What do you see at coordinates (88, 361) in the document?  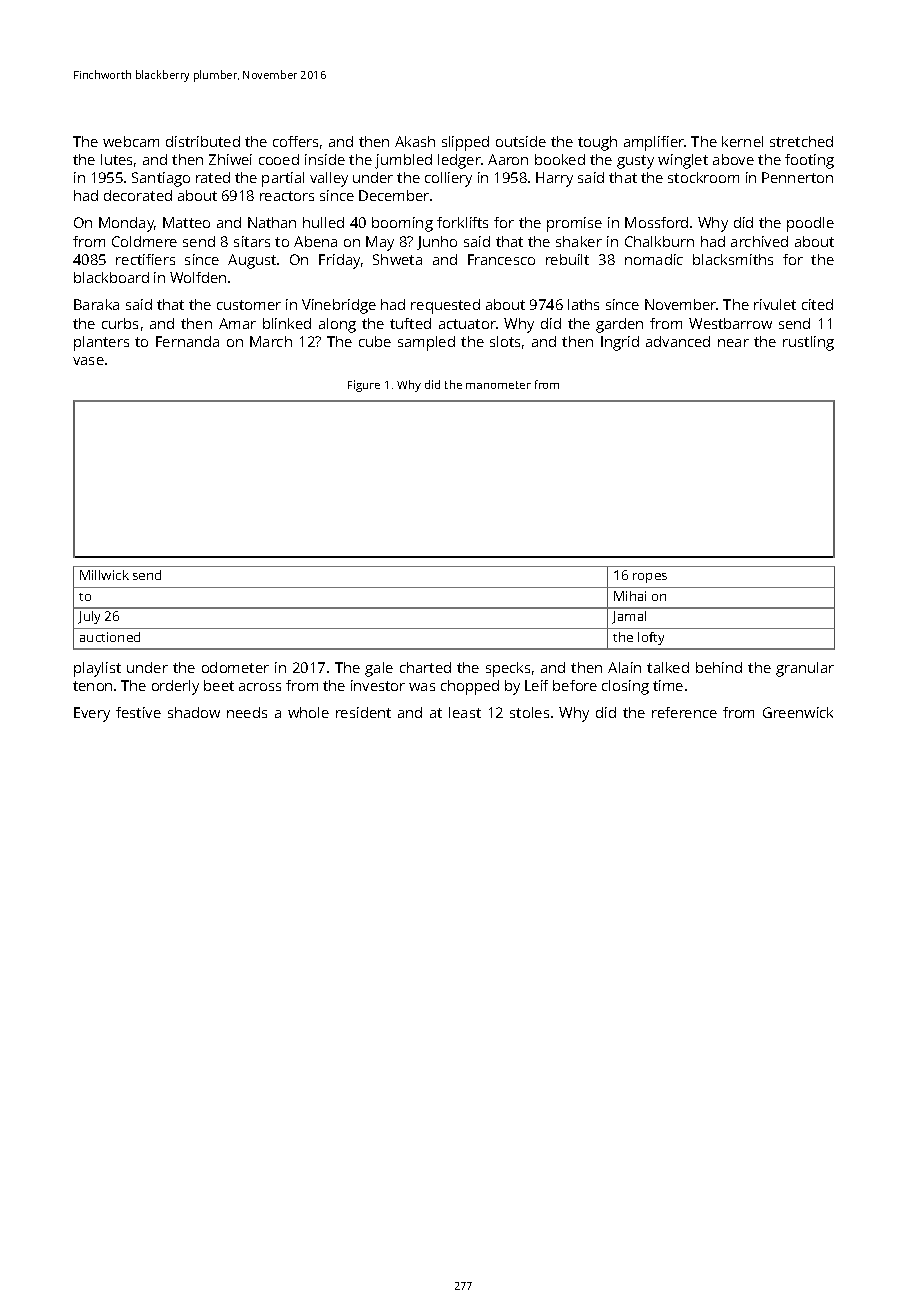 I see `vase` at bounding box center [88, 361].
